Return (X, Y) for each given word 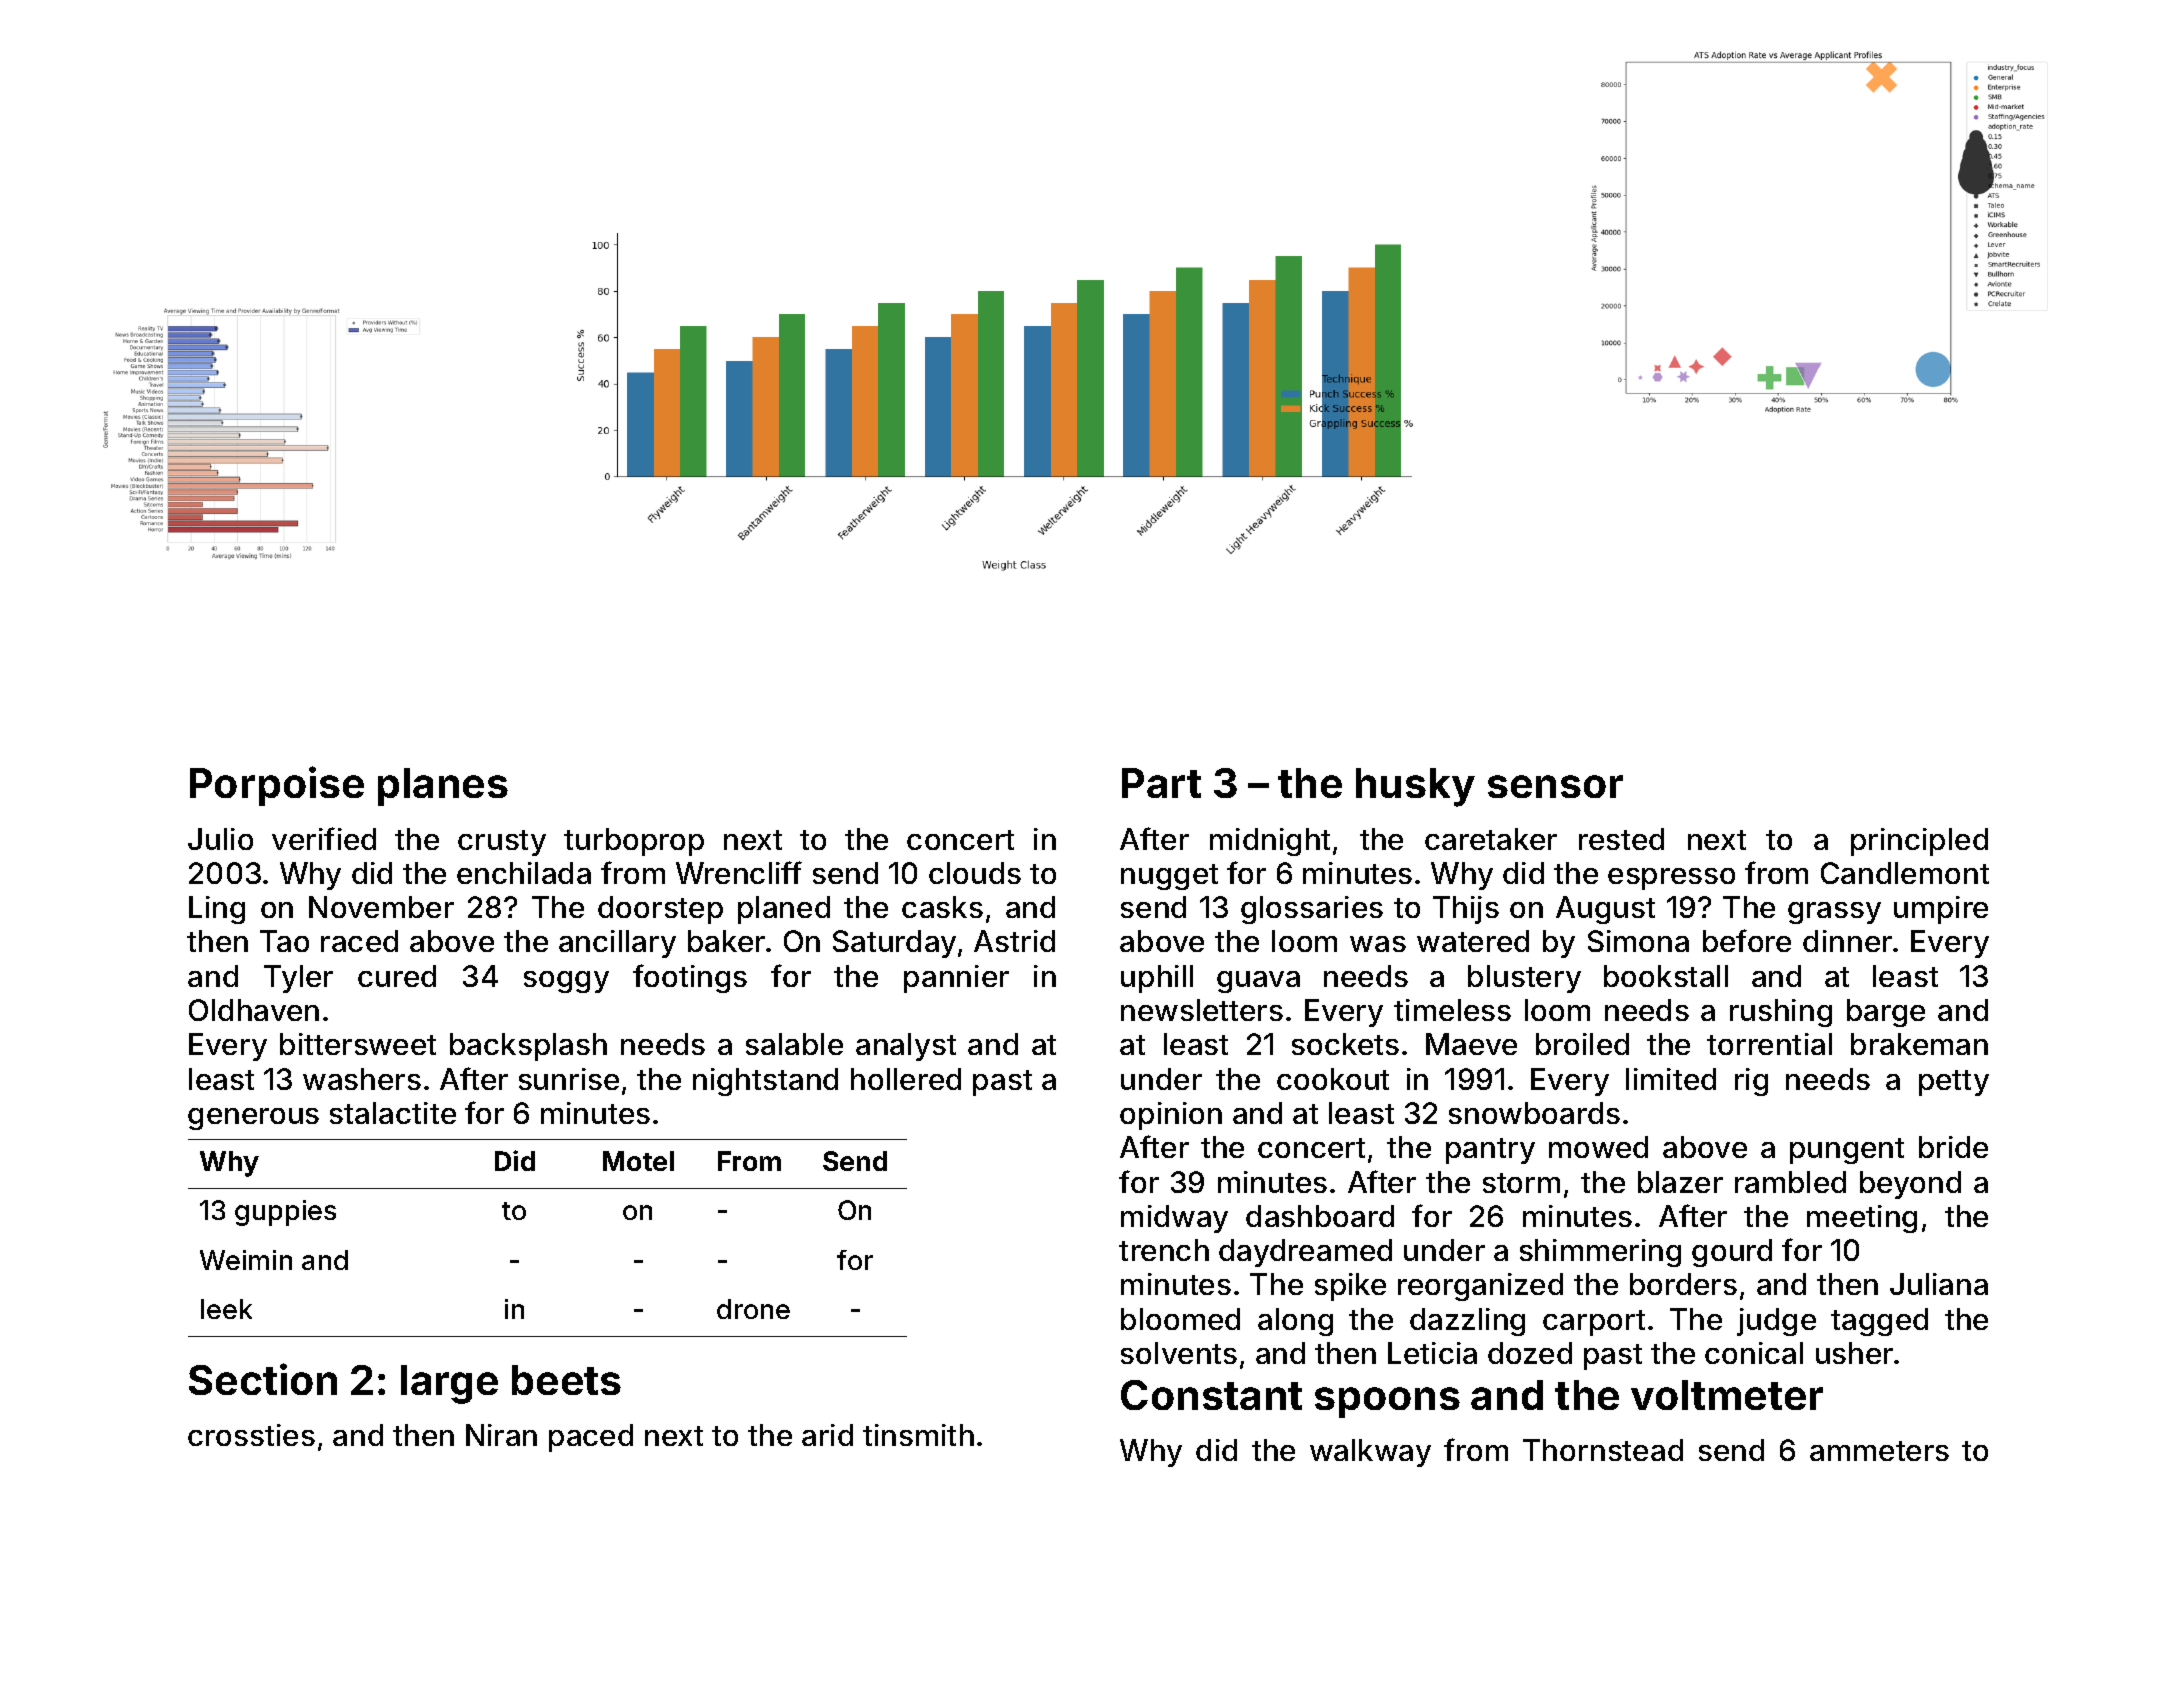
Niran (501, 1435)
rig (1751, 1082)
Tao (284, 941)
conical (1754, 1353)
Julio (220, 839)
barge (1886, 1013)
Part (1161, 783)
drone (753, 1309)
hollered (906, 1079)
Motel (638, 1161)
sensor (1555, 786)
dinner (1847, 941)
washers (362, 1079)
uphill (1157, 979)
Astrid (1014, 941)
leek (226, 1309)
